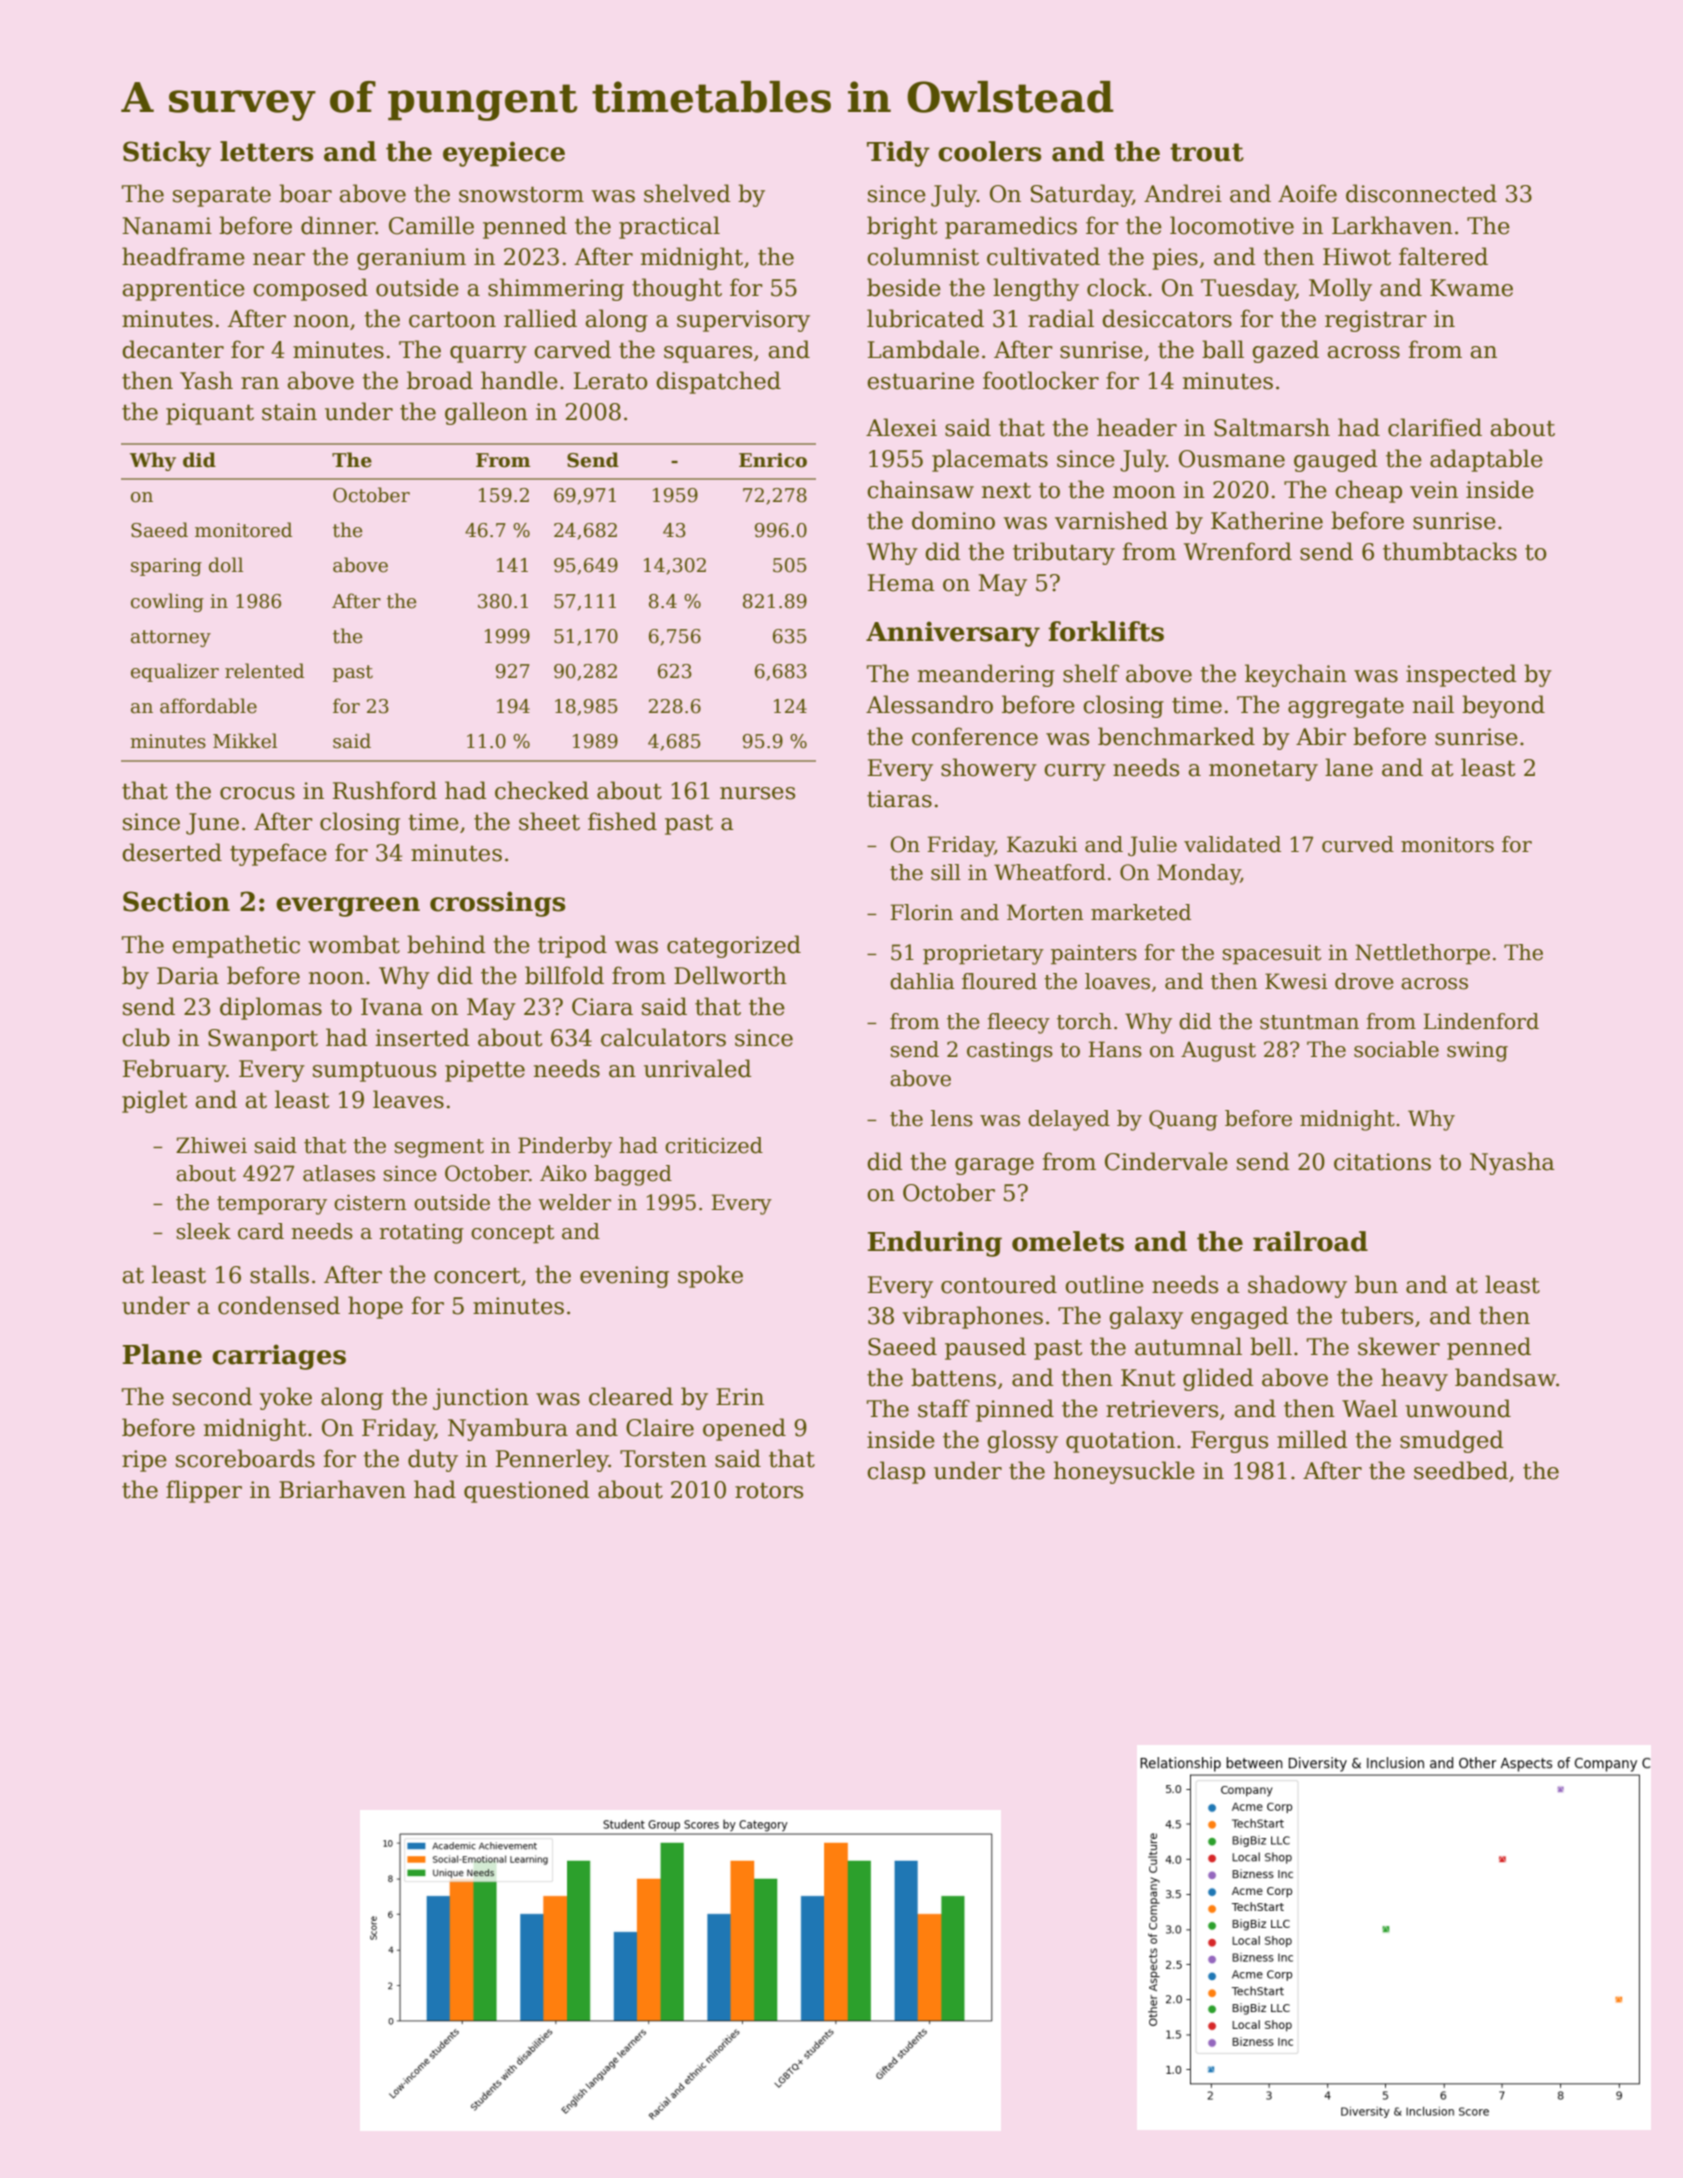 The height and width of the screenshot is (2178, 1683). Describe the element at coordinates (266, 151) in the screenshot. I see `letters` at that location.
